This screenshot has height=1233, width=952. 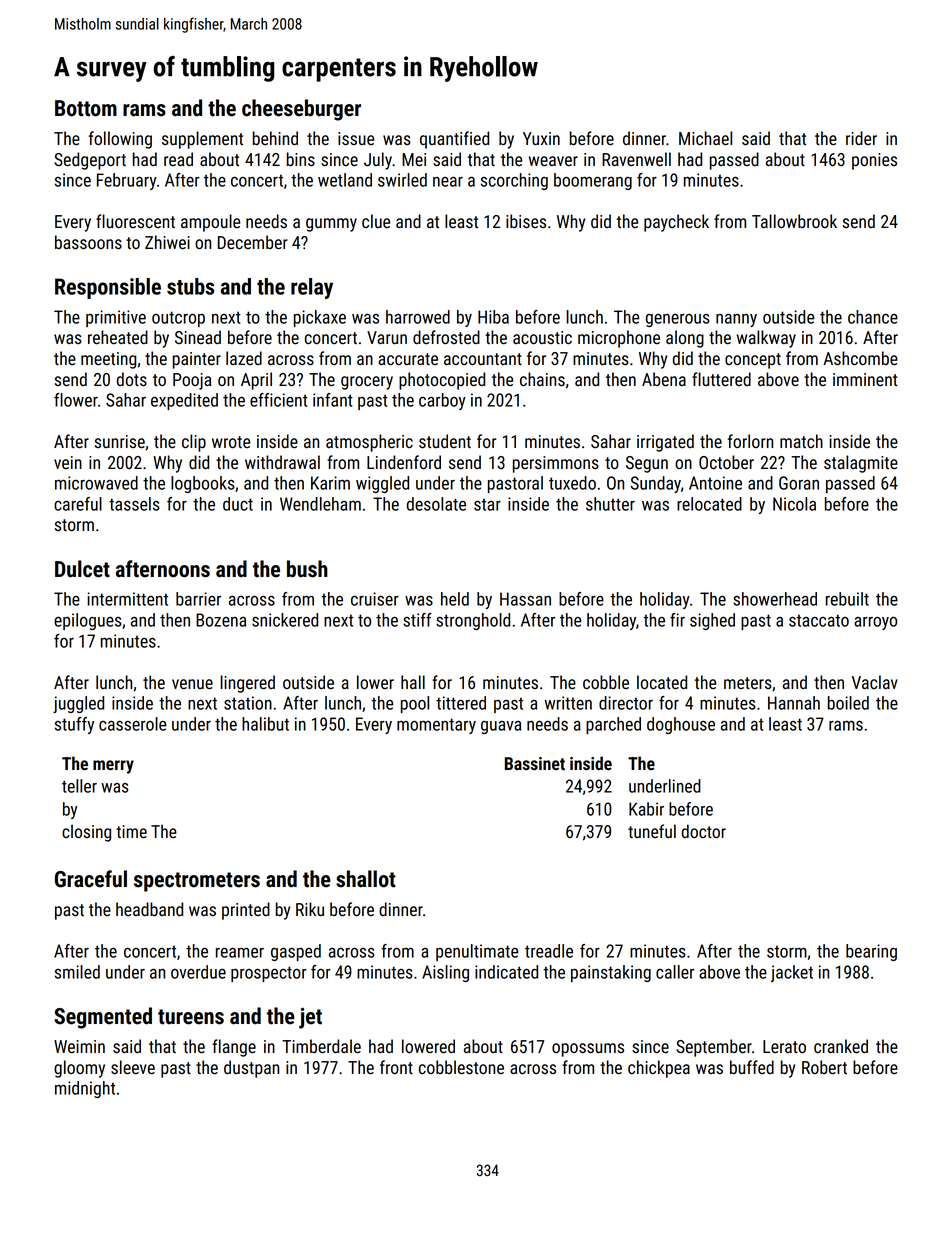 I want to click on supplement, so click(x=202, y=140).
